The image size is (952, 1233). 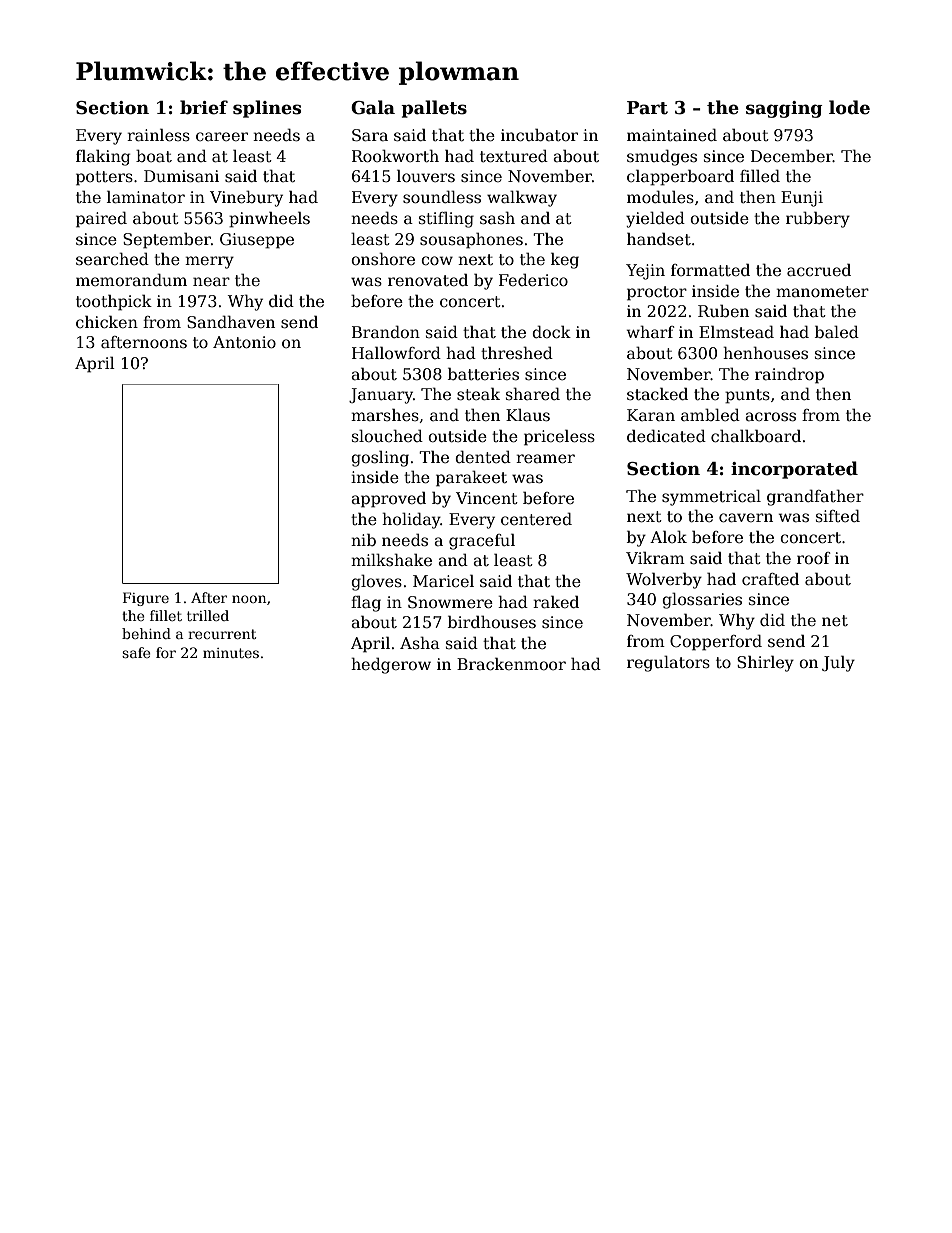 What do you see at coordinates (647, 108) in the screenshot?
I see `Part` at bounding box center [647, 108].
